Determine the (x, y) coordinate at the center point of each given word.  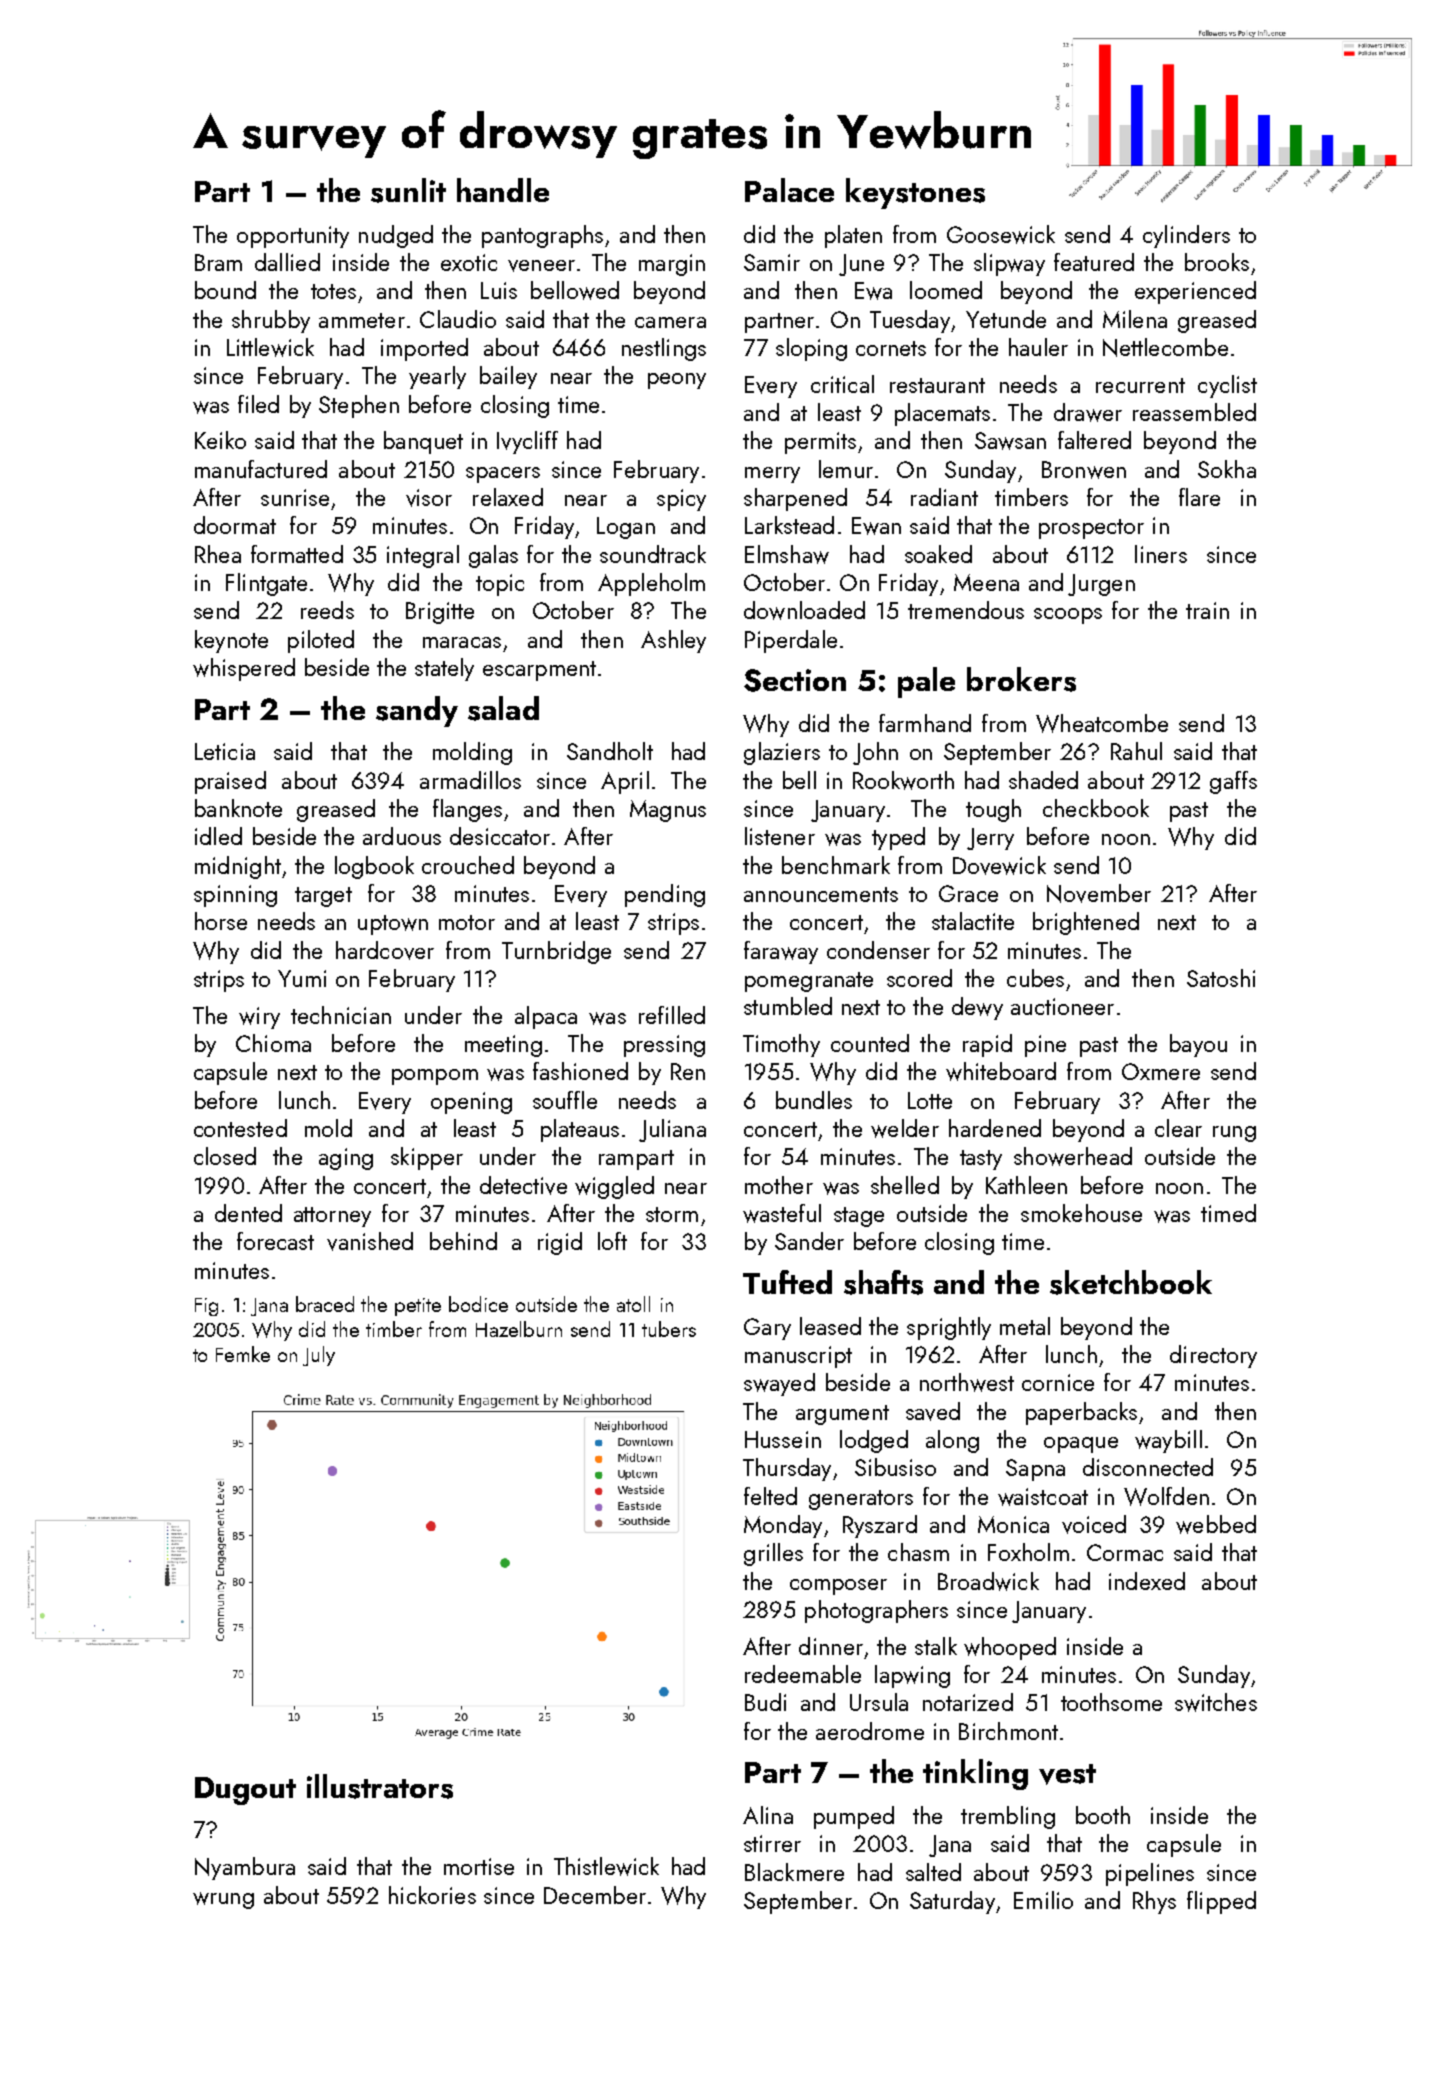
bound (225, 290)
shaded (1043, 780)
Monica (1013, 1524)
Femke (243, 1354)
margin (672, 265)
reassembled (1194, 412)
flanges (467, 810)
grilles (773, 1554)
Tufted (787, 1282)
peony (677, 381)
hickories (432, 1895)
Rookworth (903, 780)
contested (240, 1128)
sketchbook (1131, 1282)
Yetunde (1006, 319)
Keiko (220, 440)
